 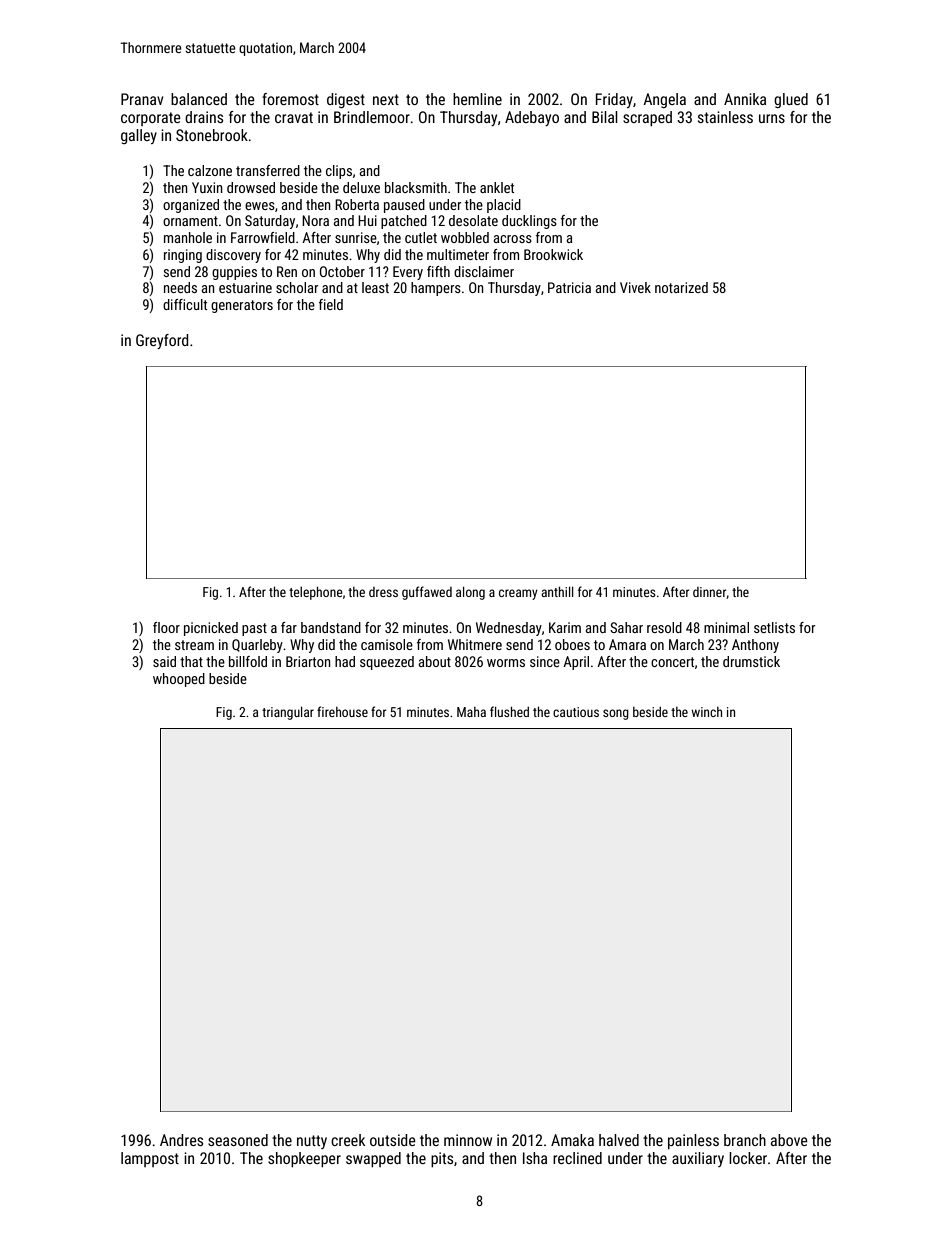 What do you see at coordinates (706, 712) in the screenshot?
I see `winch` at bounding box center [706, 712].
